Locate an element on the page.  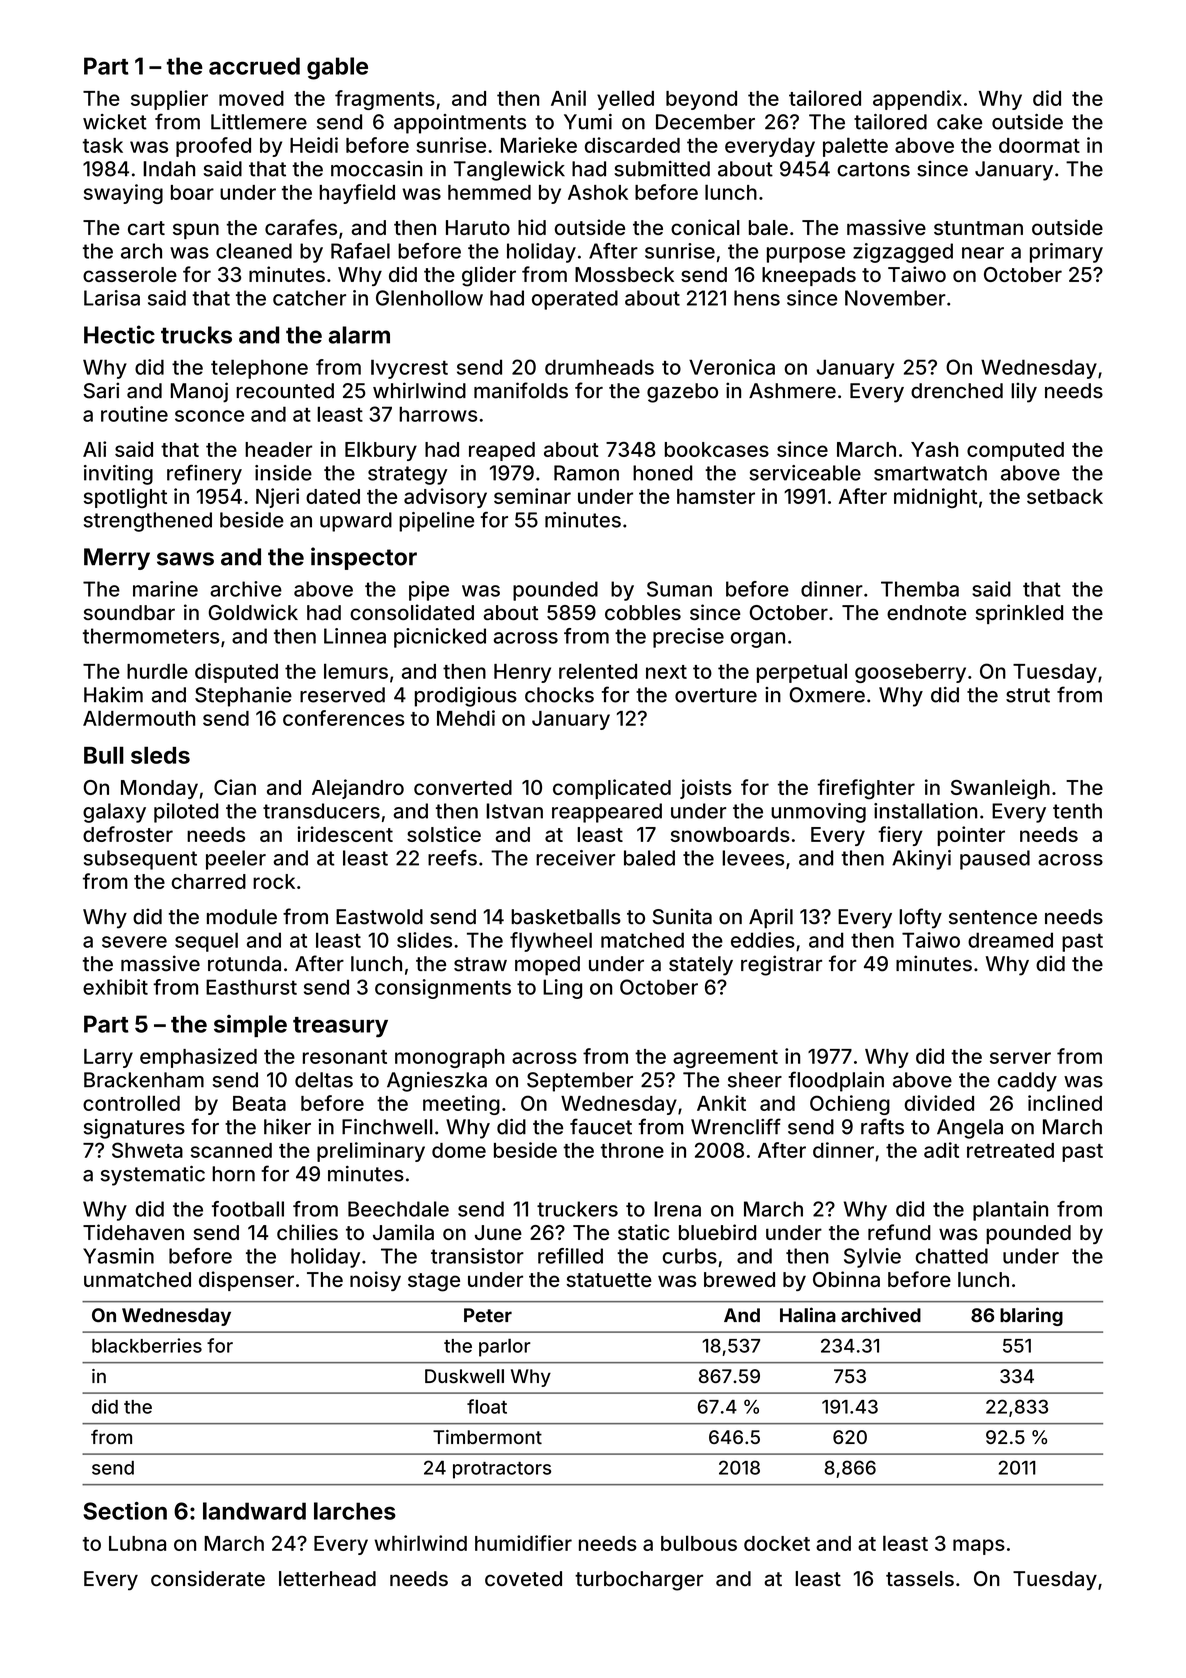
tassels is located at coordinates (920, 1579).
